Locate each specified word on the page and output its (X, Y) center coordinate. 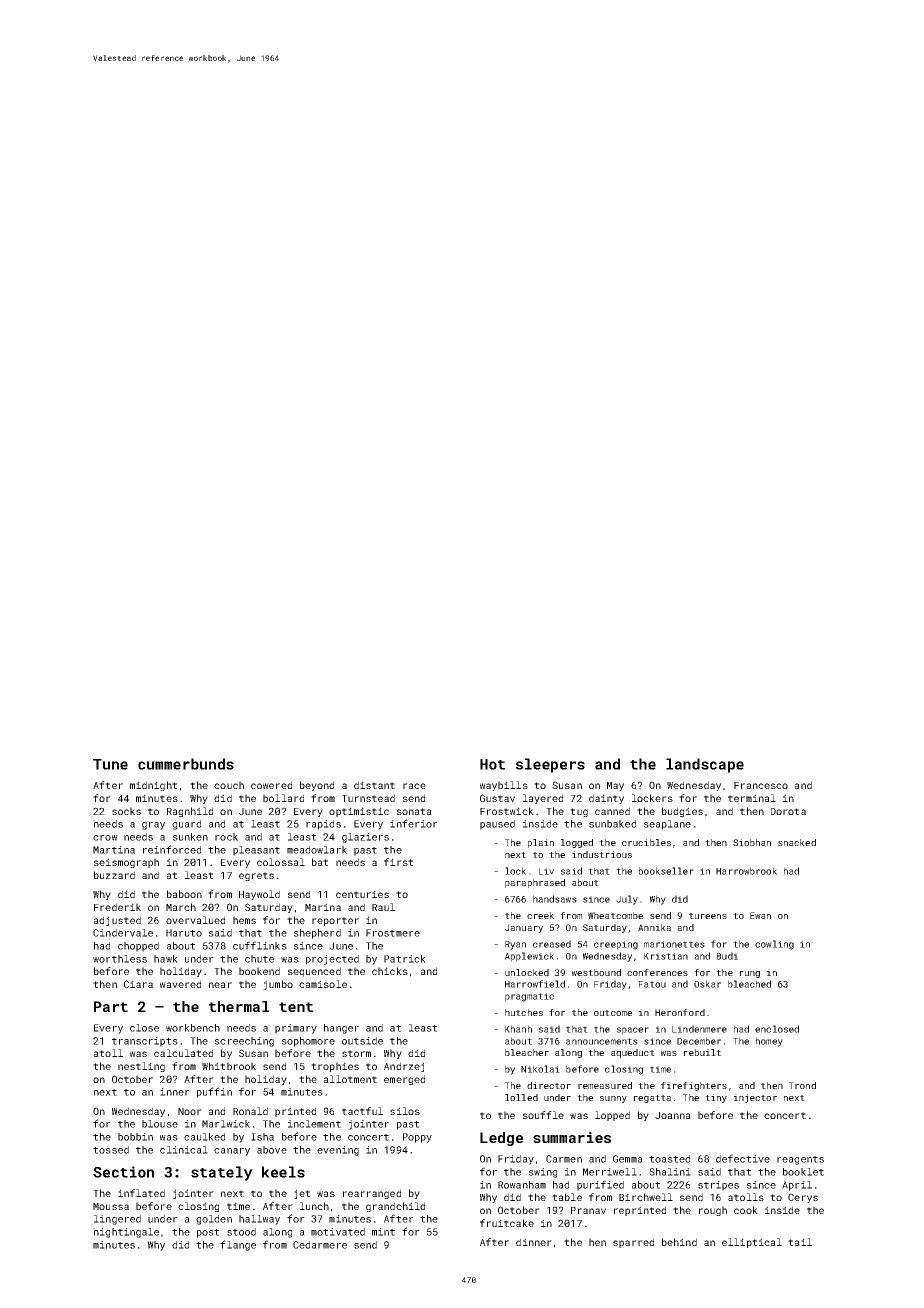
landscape (705, 765)
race (414, 786)
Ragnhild (190, 812)
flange (238, 1245)
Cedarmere (320, 1245)
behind (679, 1242)
